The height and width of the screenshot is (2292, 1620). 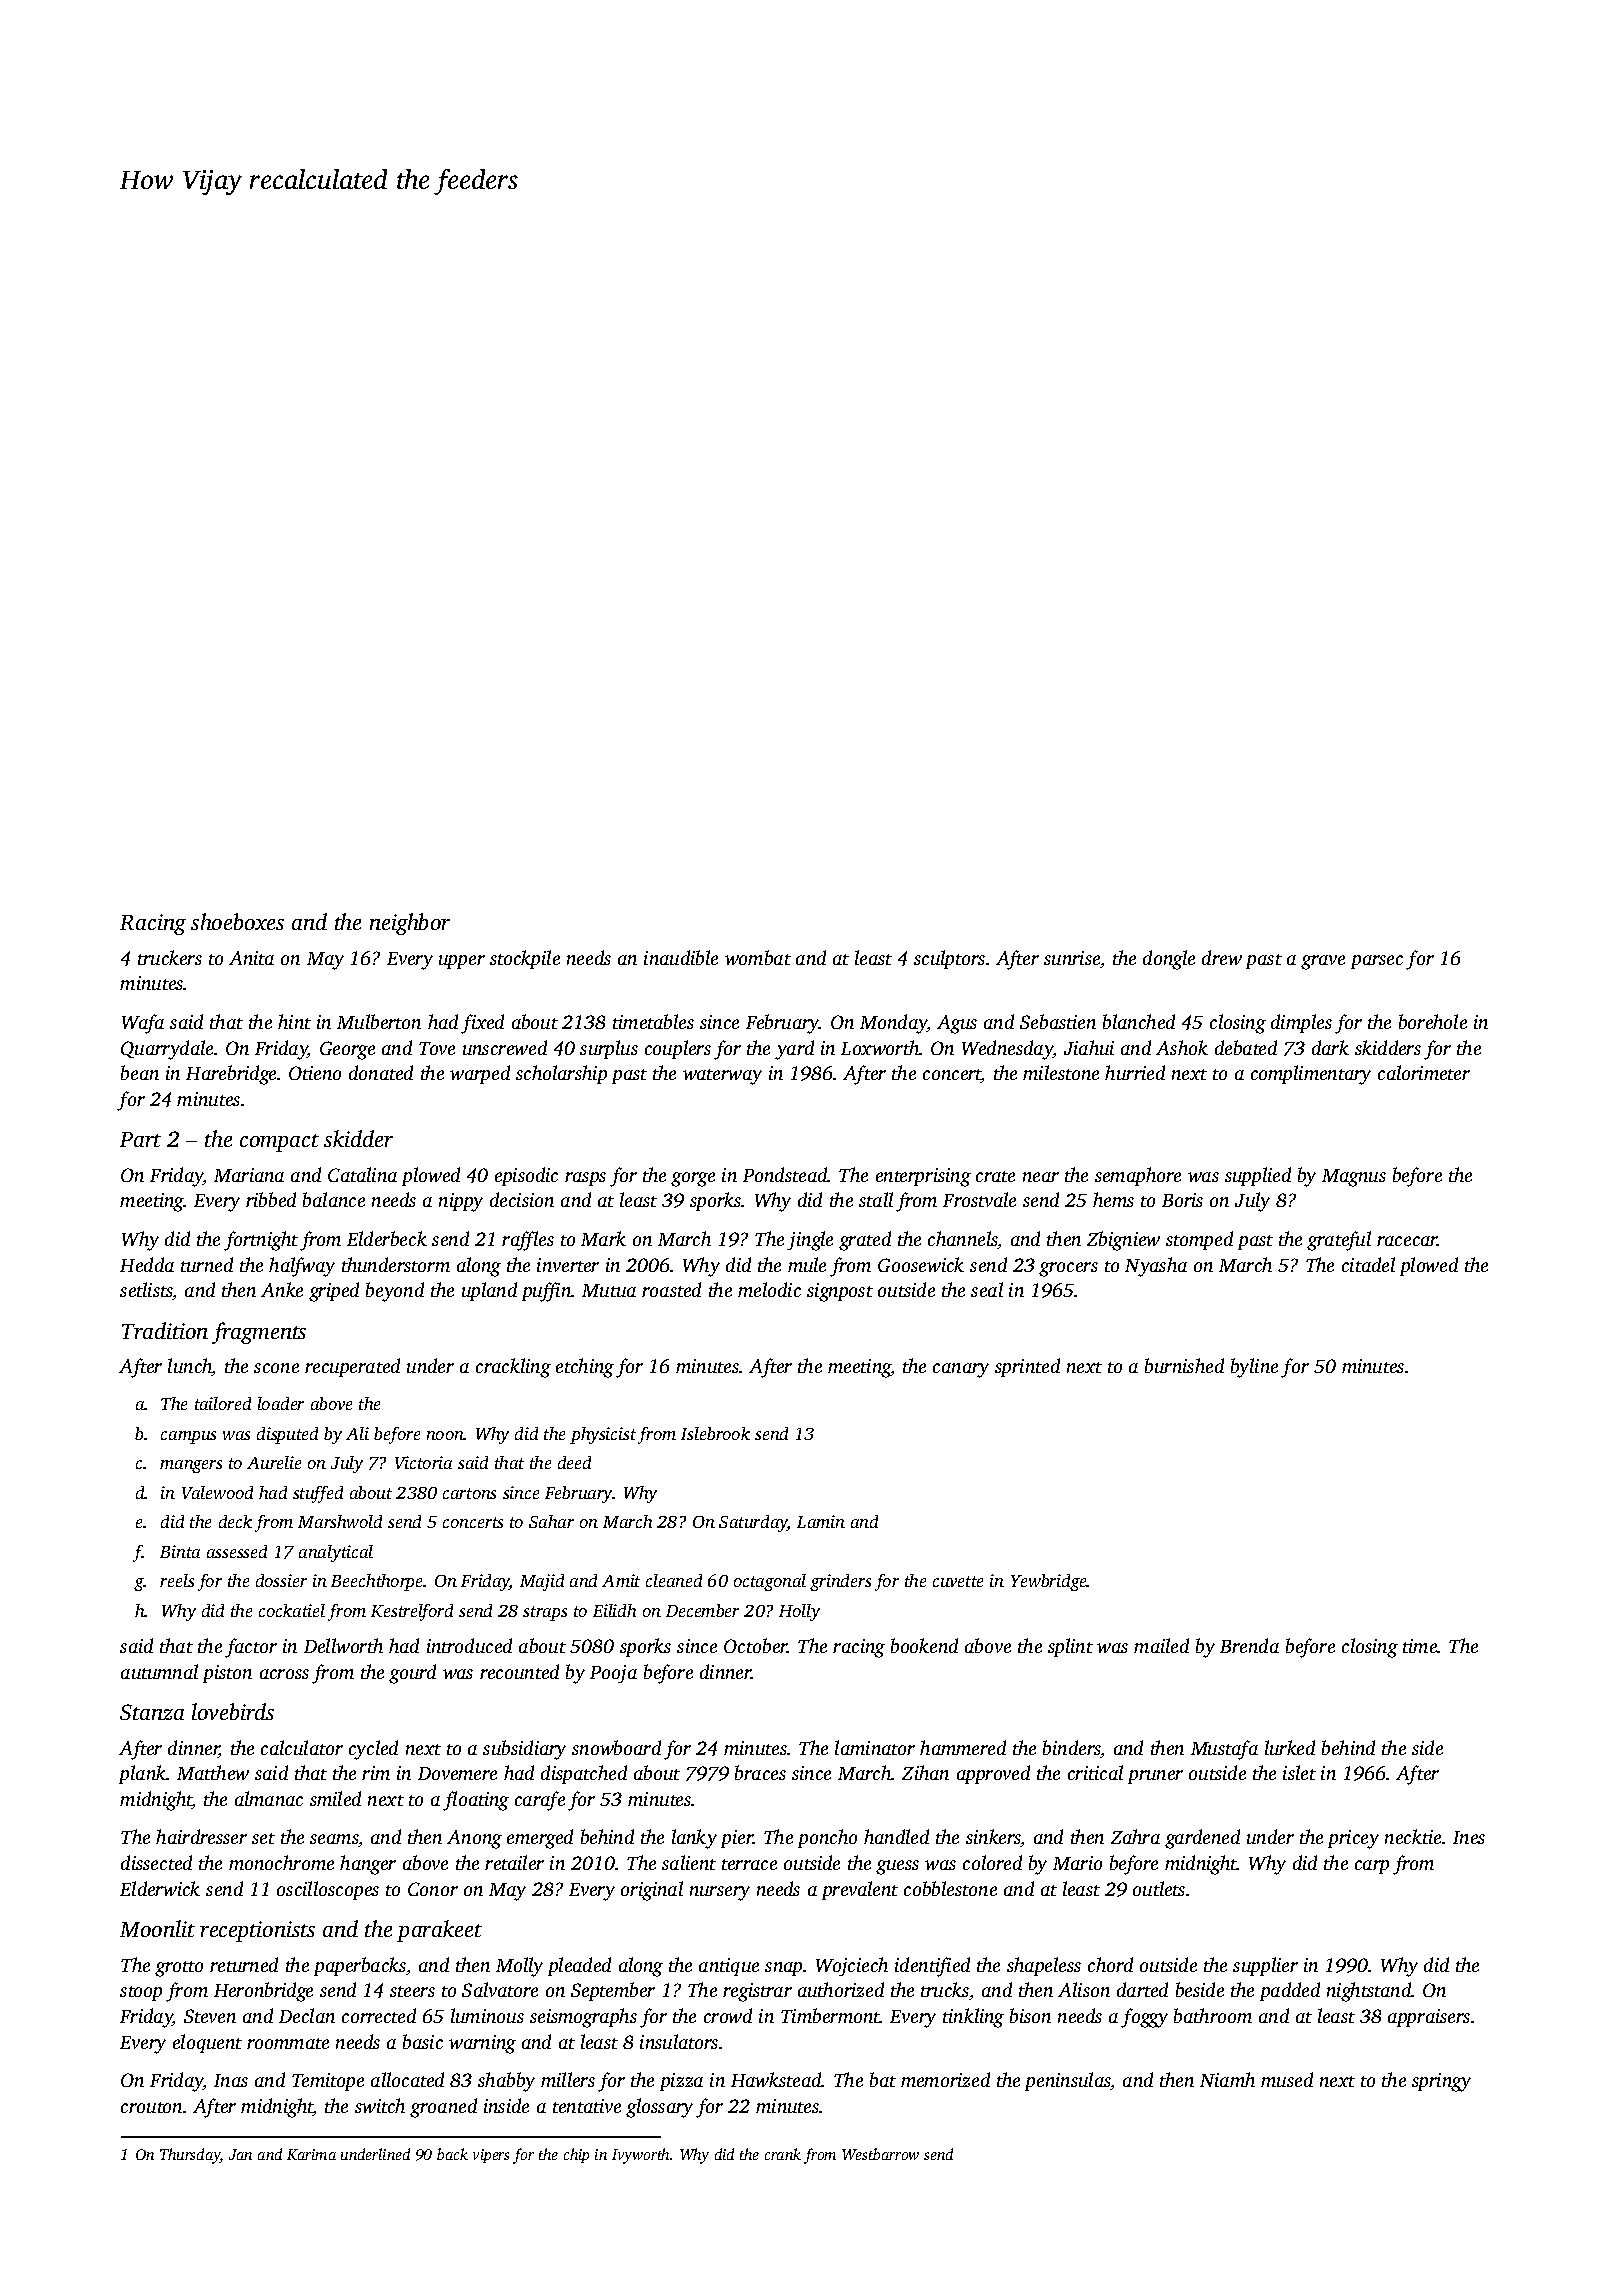 I want to click on Valewood, so click(x=217, y=1492).
